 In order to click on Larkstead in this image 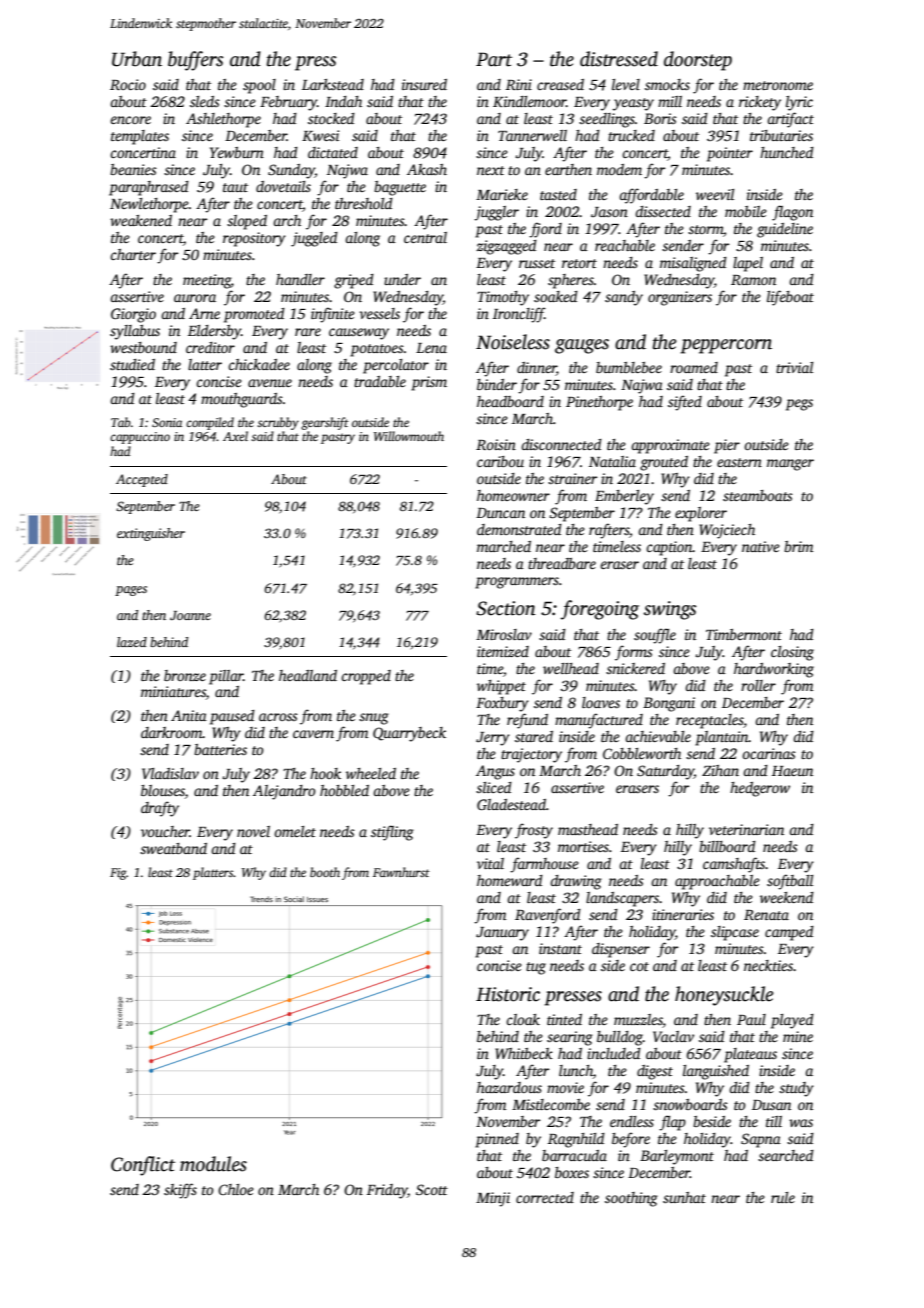, I will do `click(333, 84)`.
